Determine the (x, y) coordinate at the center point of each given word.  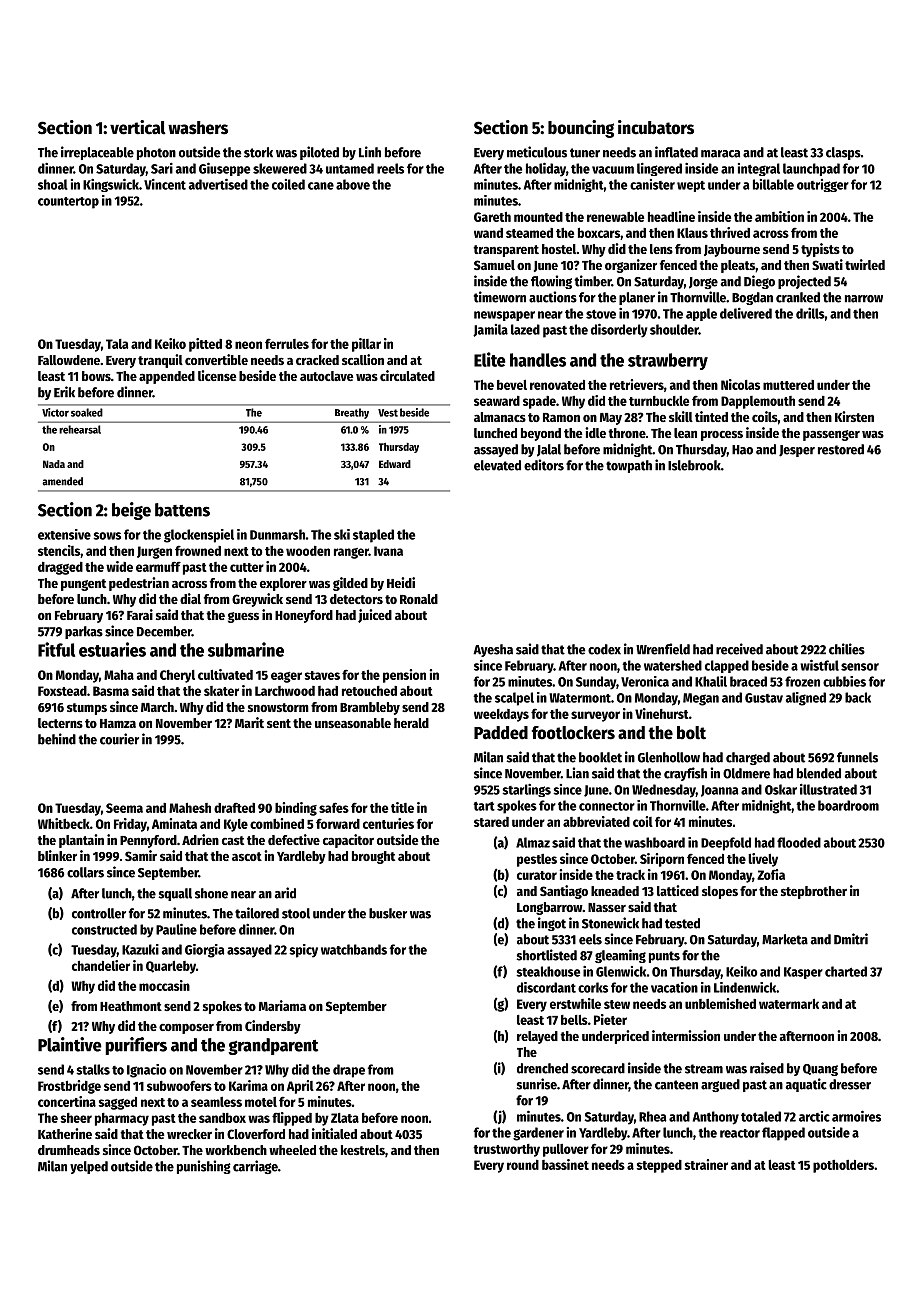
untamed (350, 168)
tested (682, 923)
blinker (57, 855)
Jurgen (154, 552)
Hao (742, 450)
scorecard (598, 1068)
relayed (537, 1037)
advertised (218, 184)
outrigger (823, 185)
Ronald (419, 599)
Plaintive (70, 1044)
